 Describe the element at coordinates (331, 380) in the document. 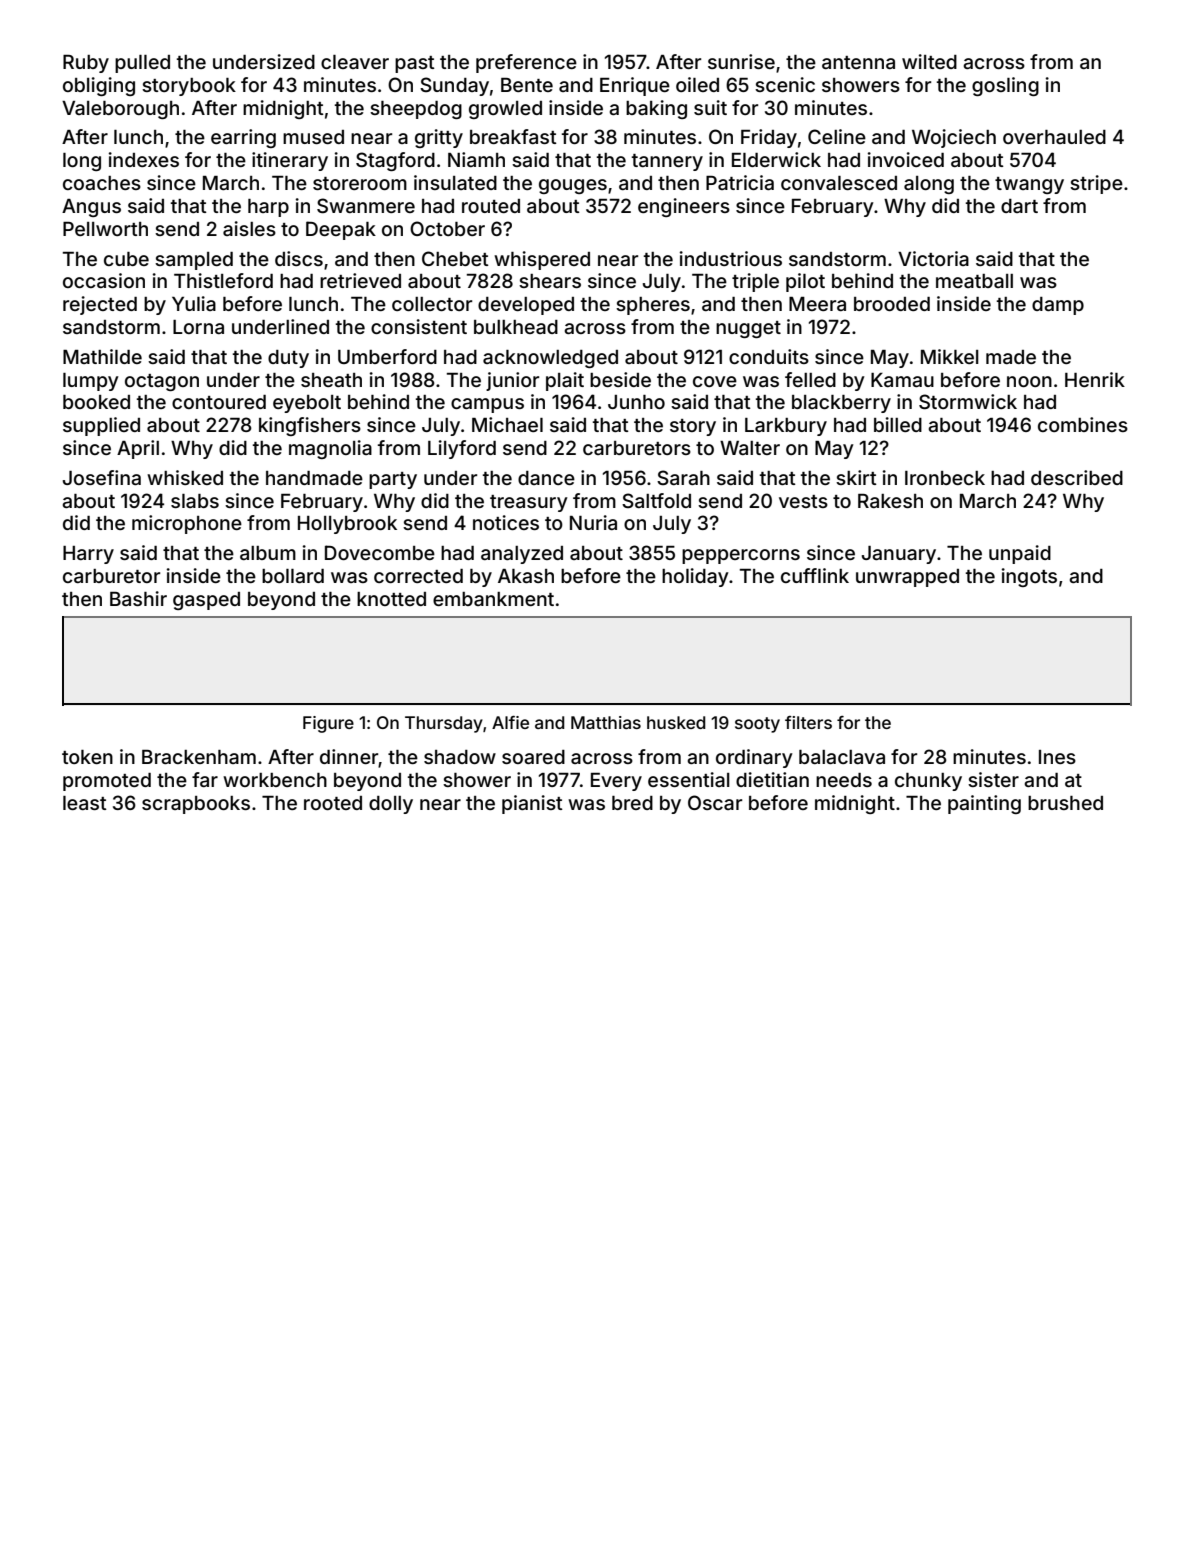

I see `sheath` at that location.
